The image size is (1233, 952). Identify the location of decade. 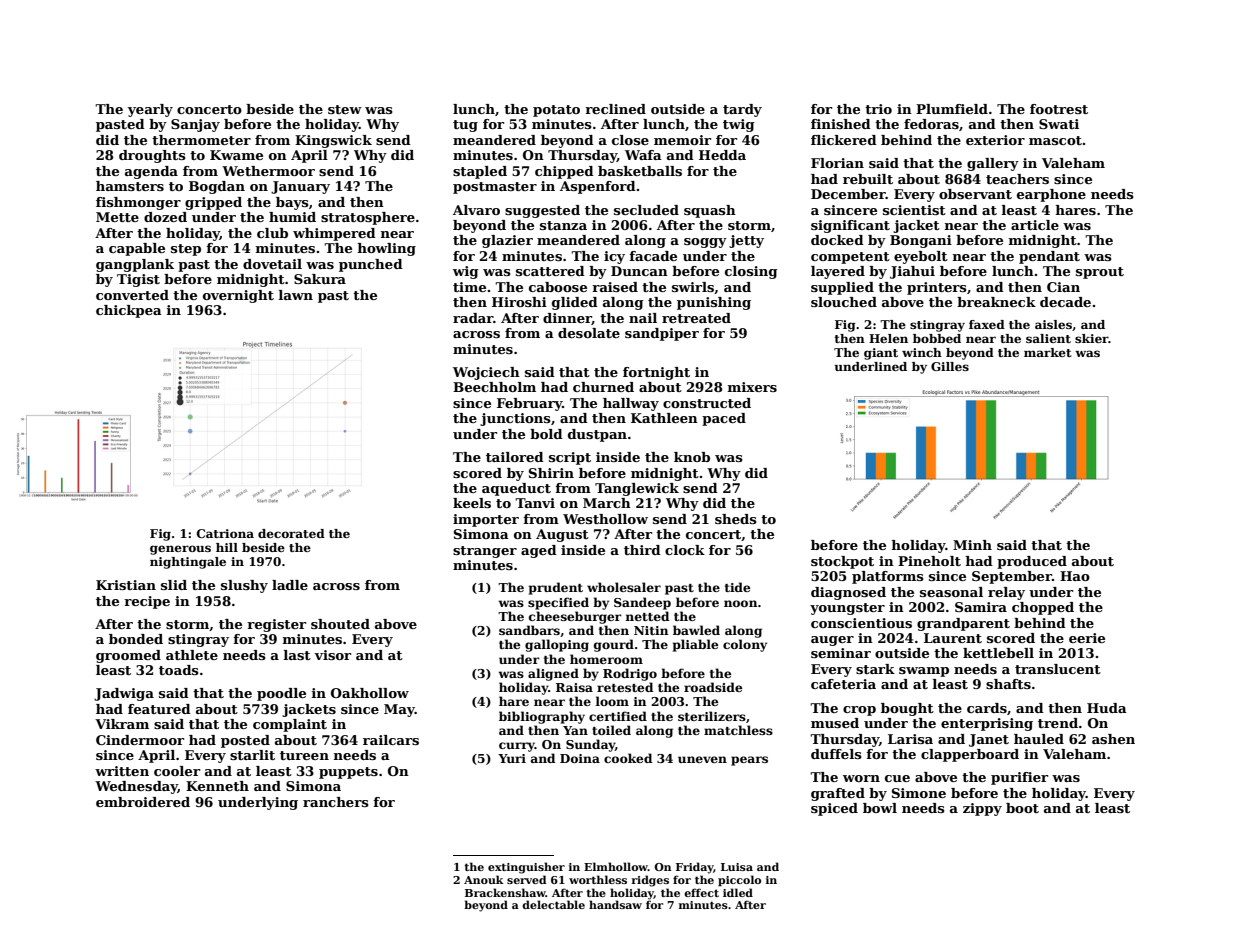
(1065, 302).
